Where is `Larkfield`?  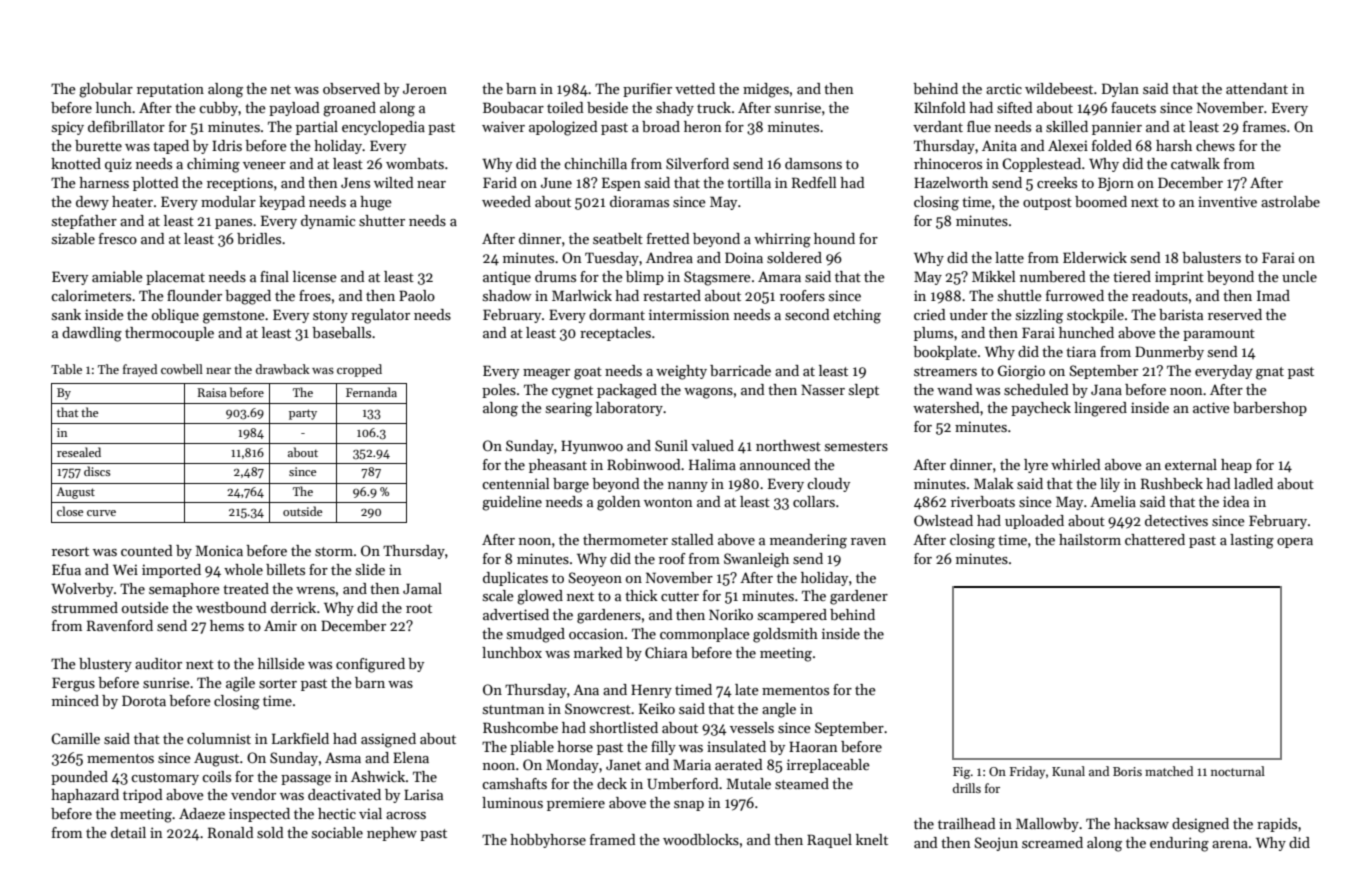
Larkfield is located at coordinates (300, 738).
